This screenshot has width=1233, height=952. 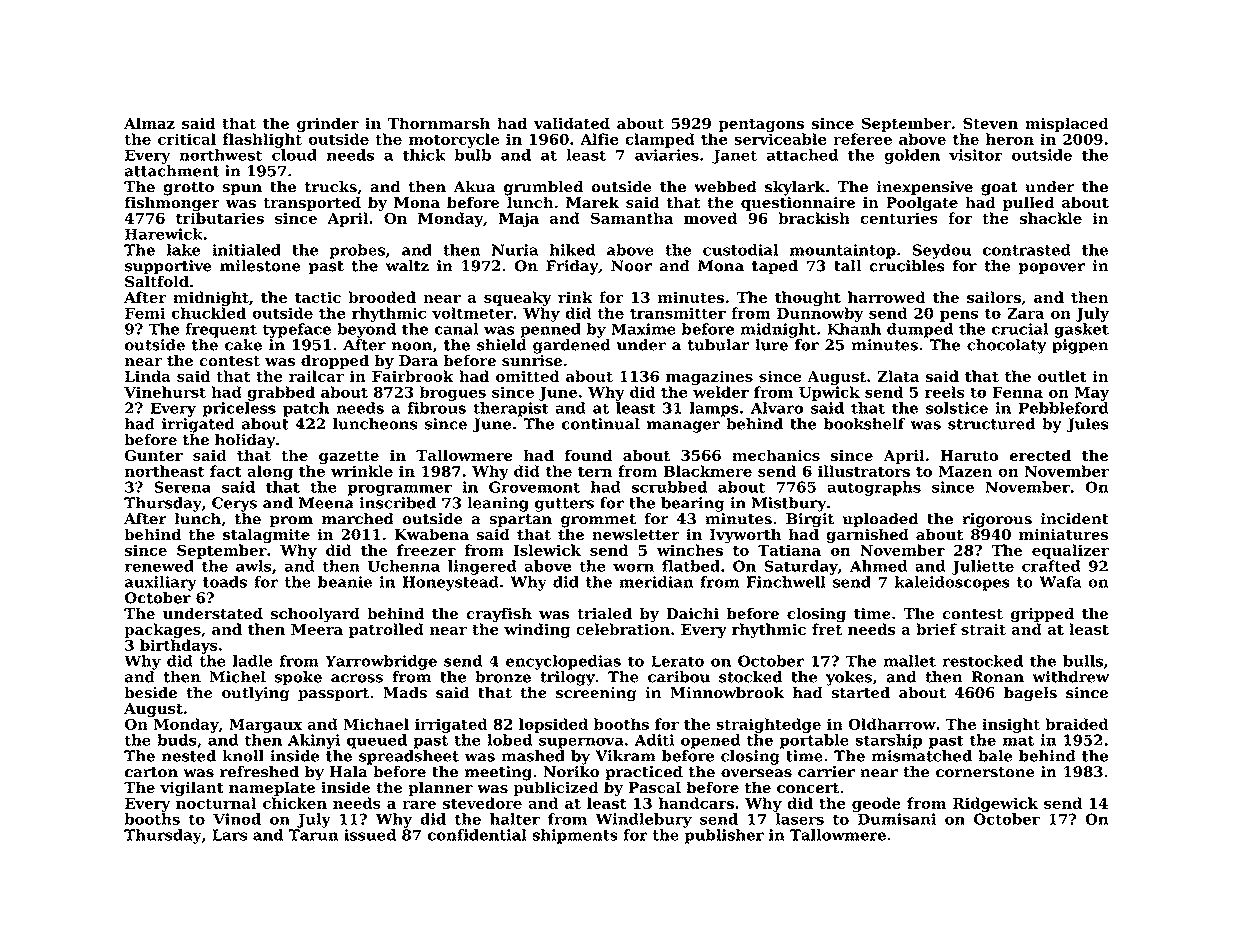 What do you see at coordinates (910, 661) in the screenshot?
I see `mallet` at bounding box center [910, 661].
